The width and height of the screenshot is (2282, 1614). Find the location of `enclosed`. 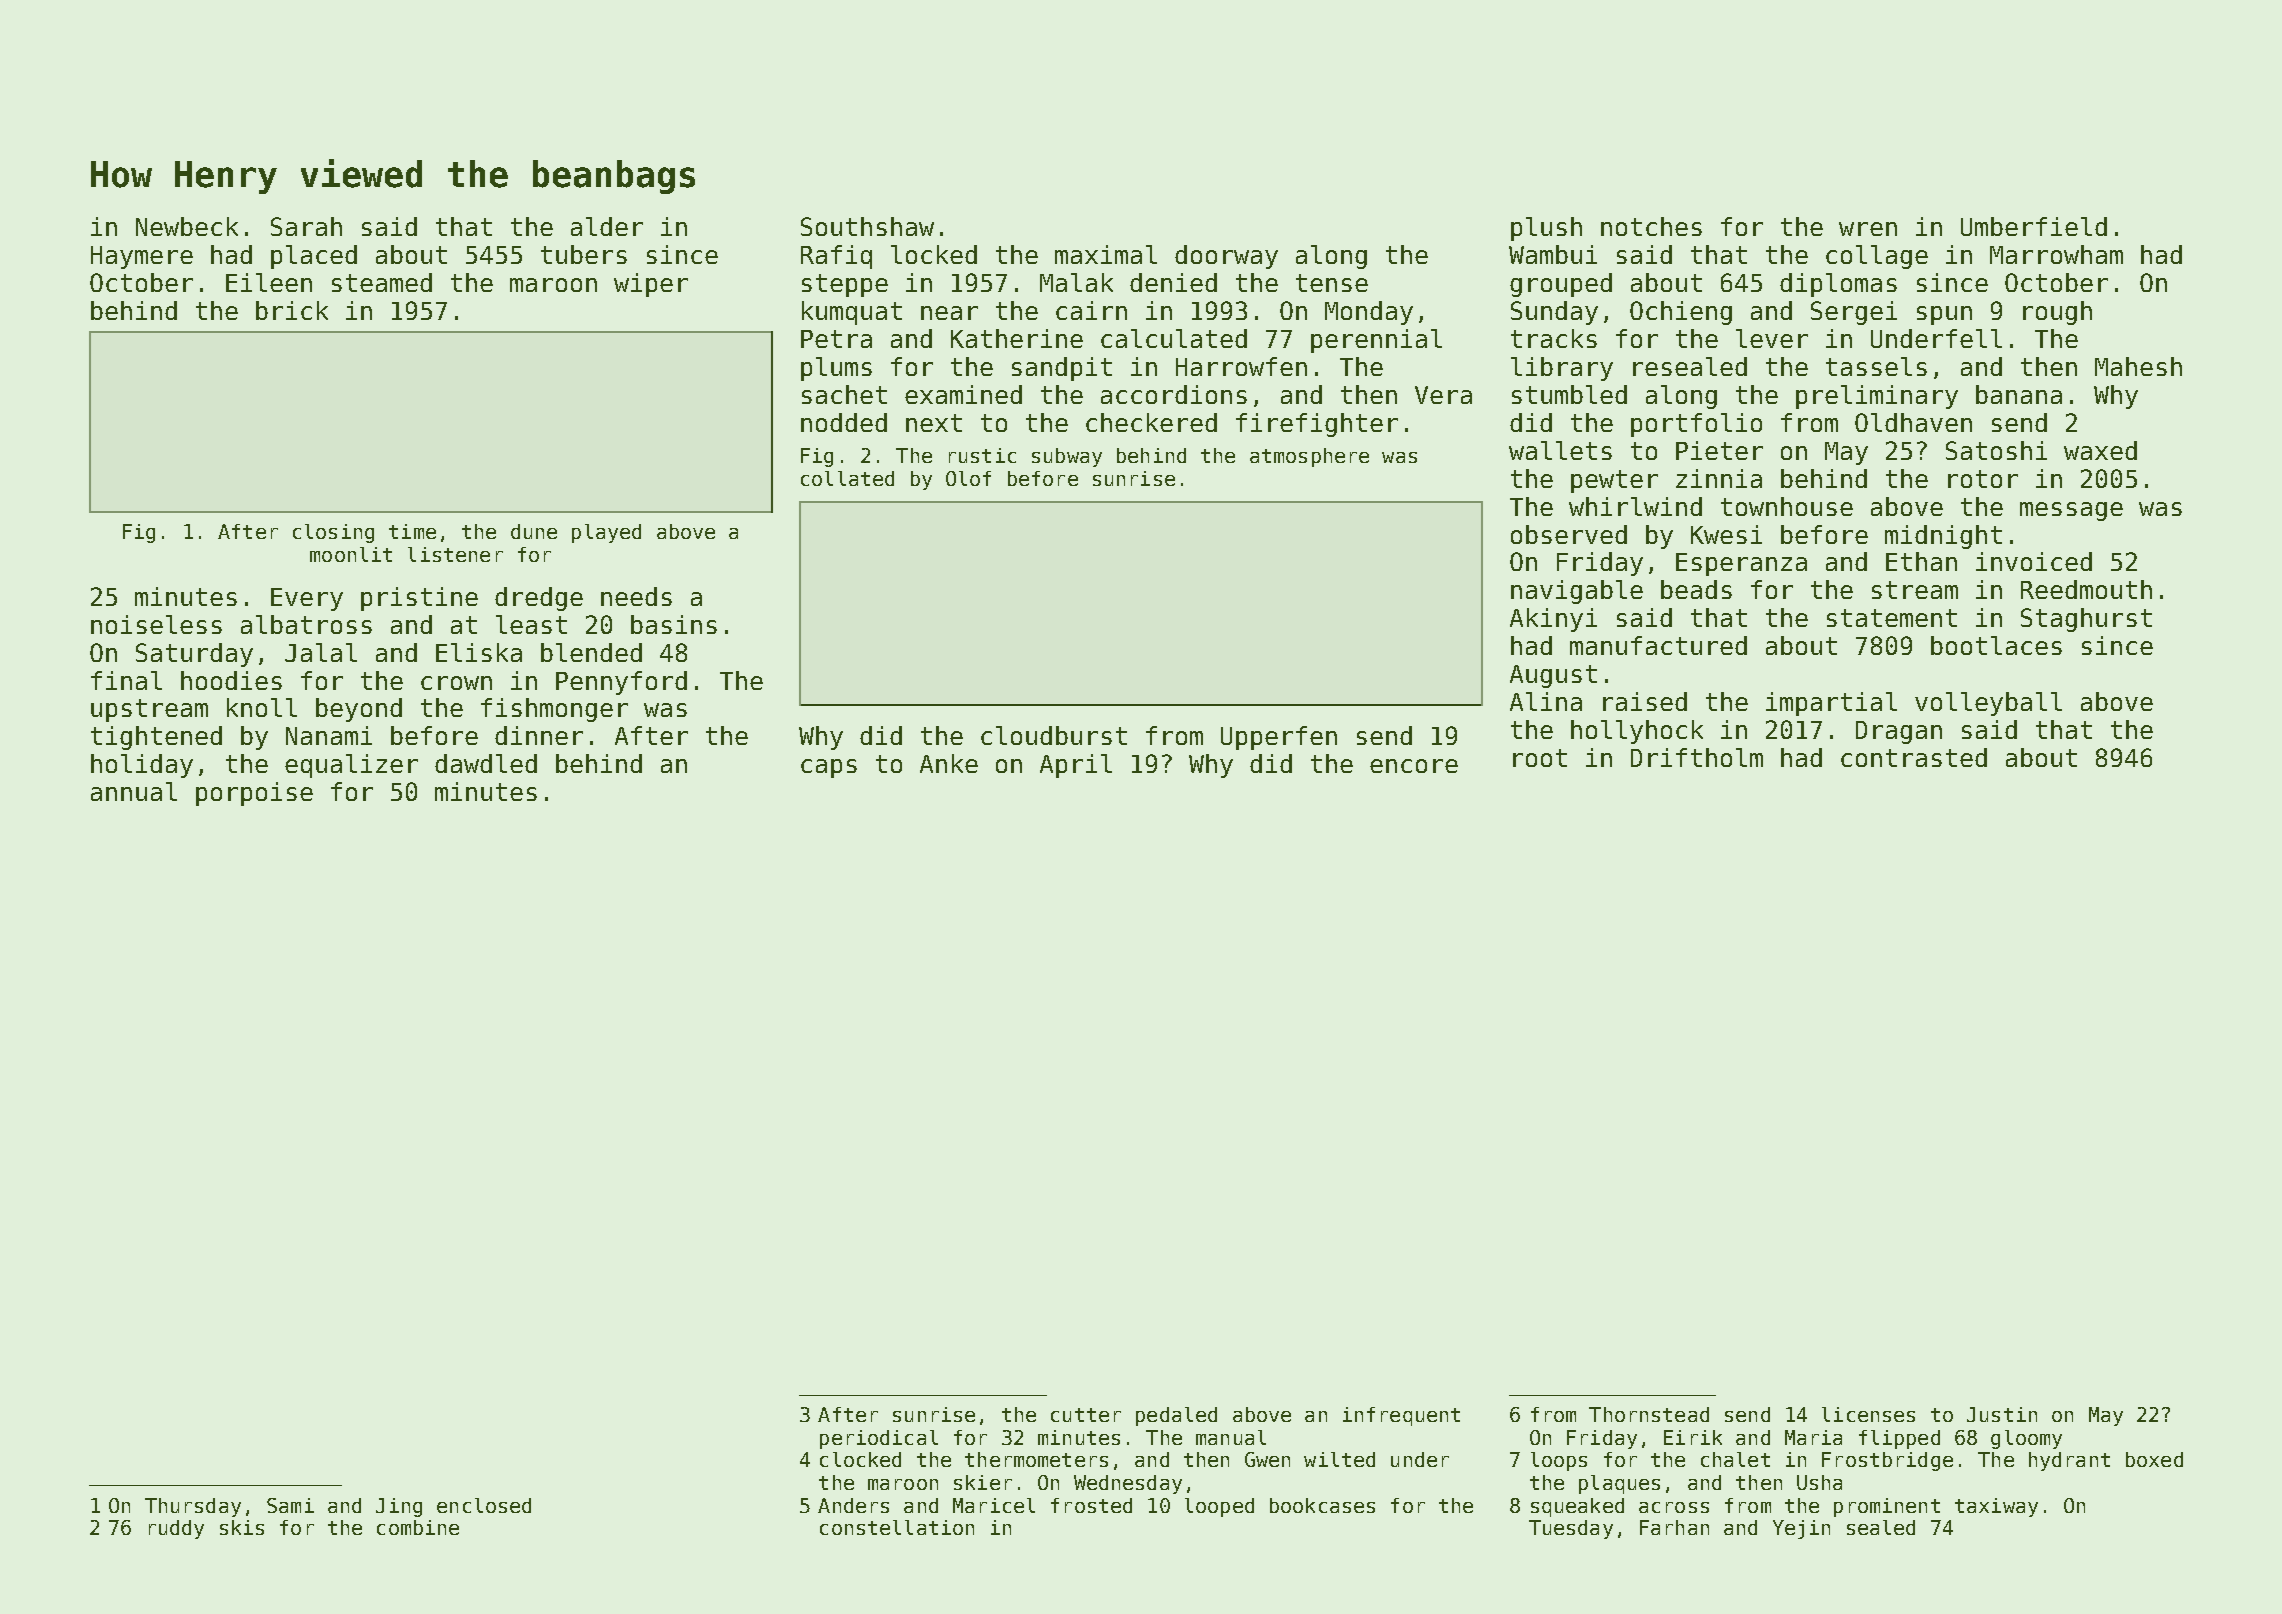

enclosed is located at coordinates (484, 1505).
